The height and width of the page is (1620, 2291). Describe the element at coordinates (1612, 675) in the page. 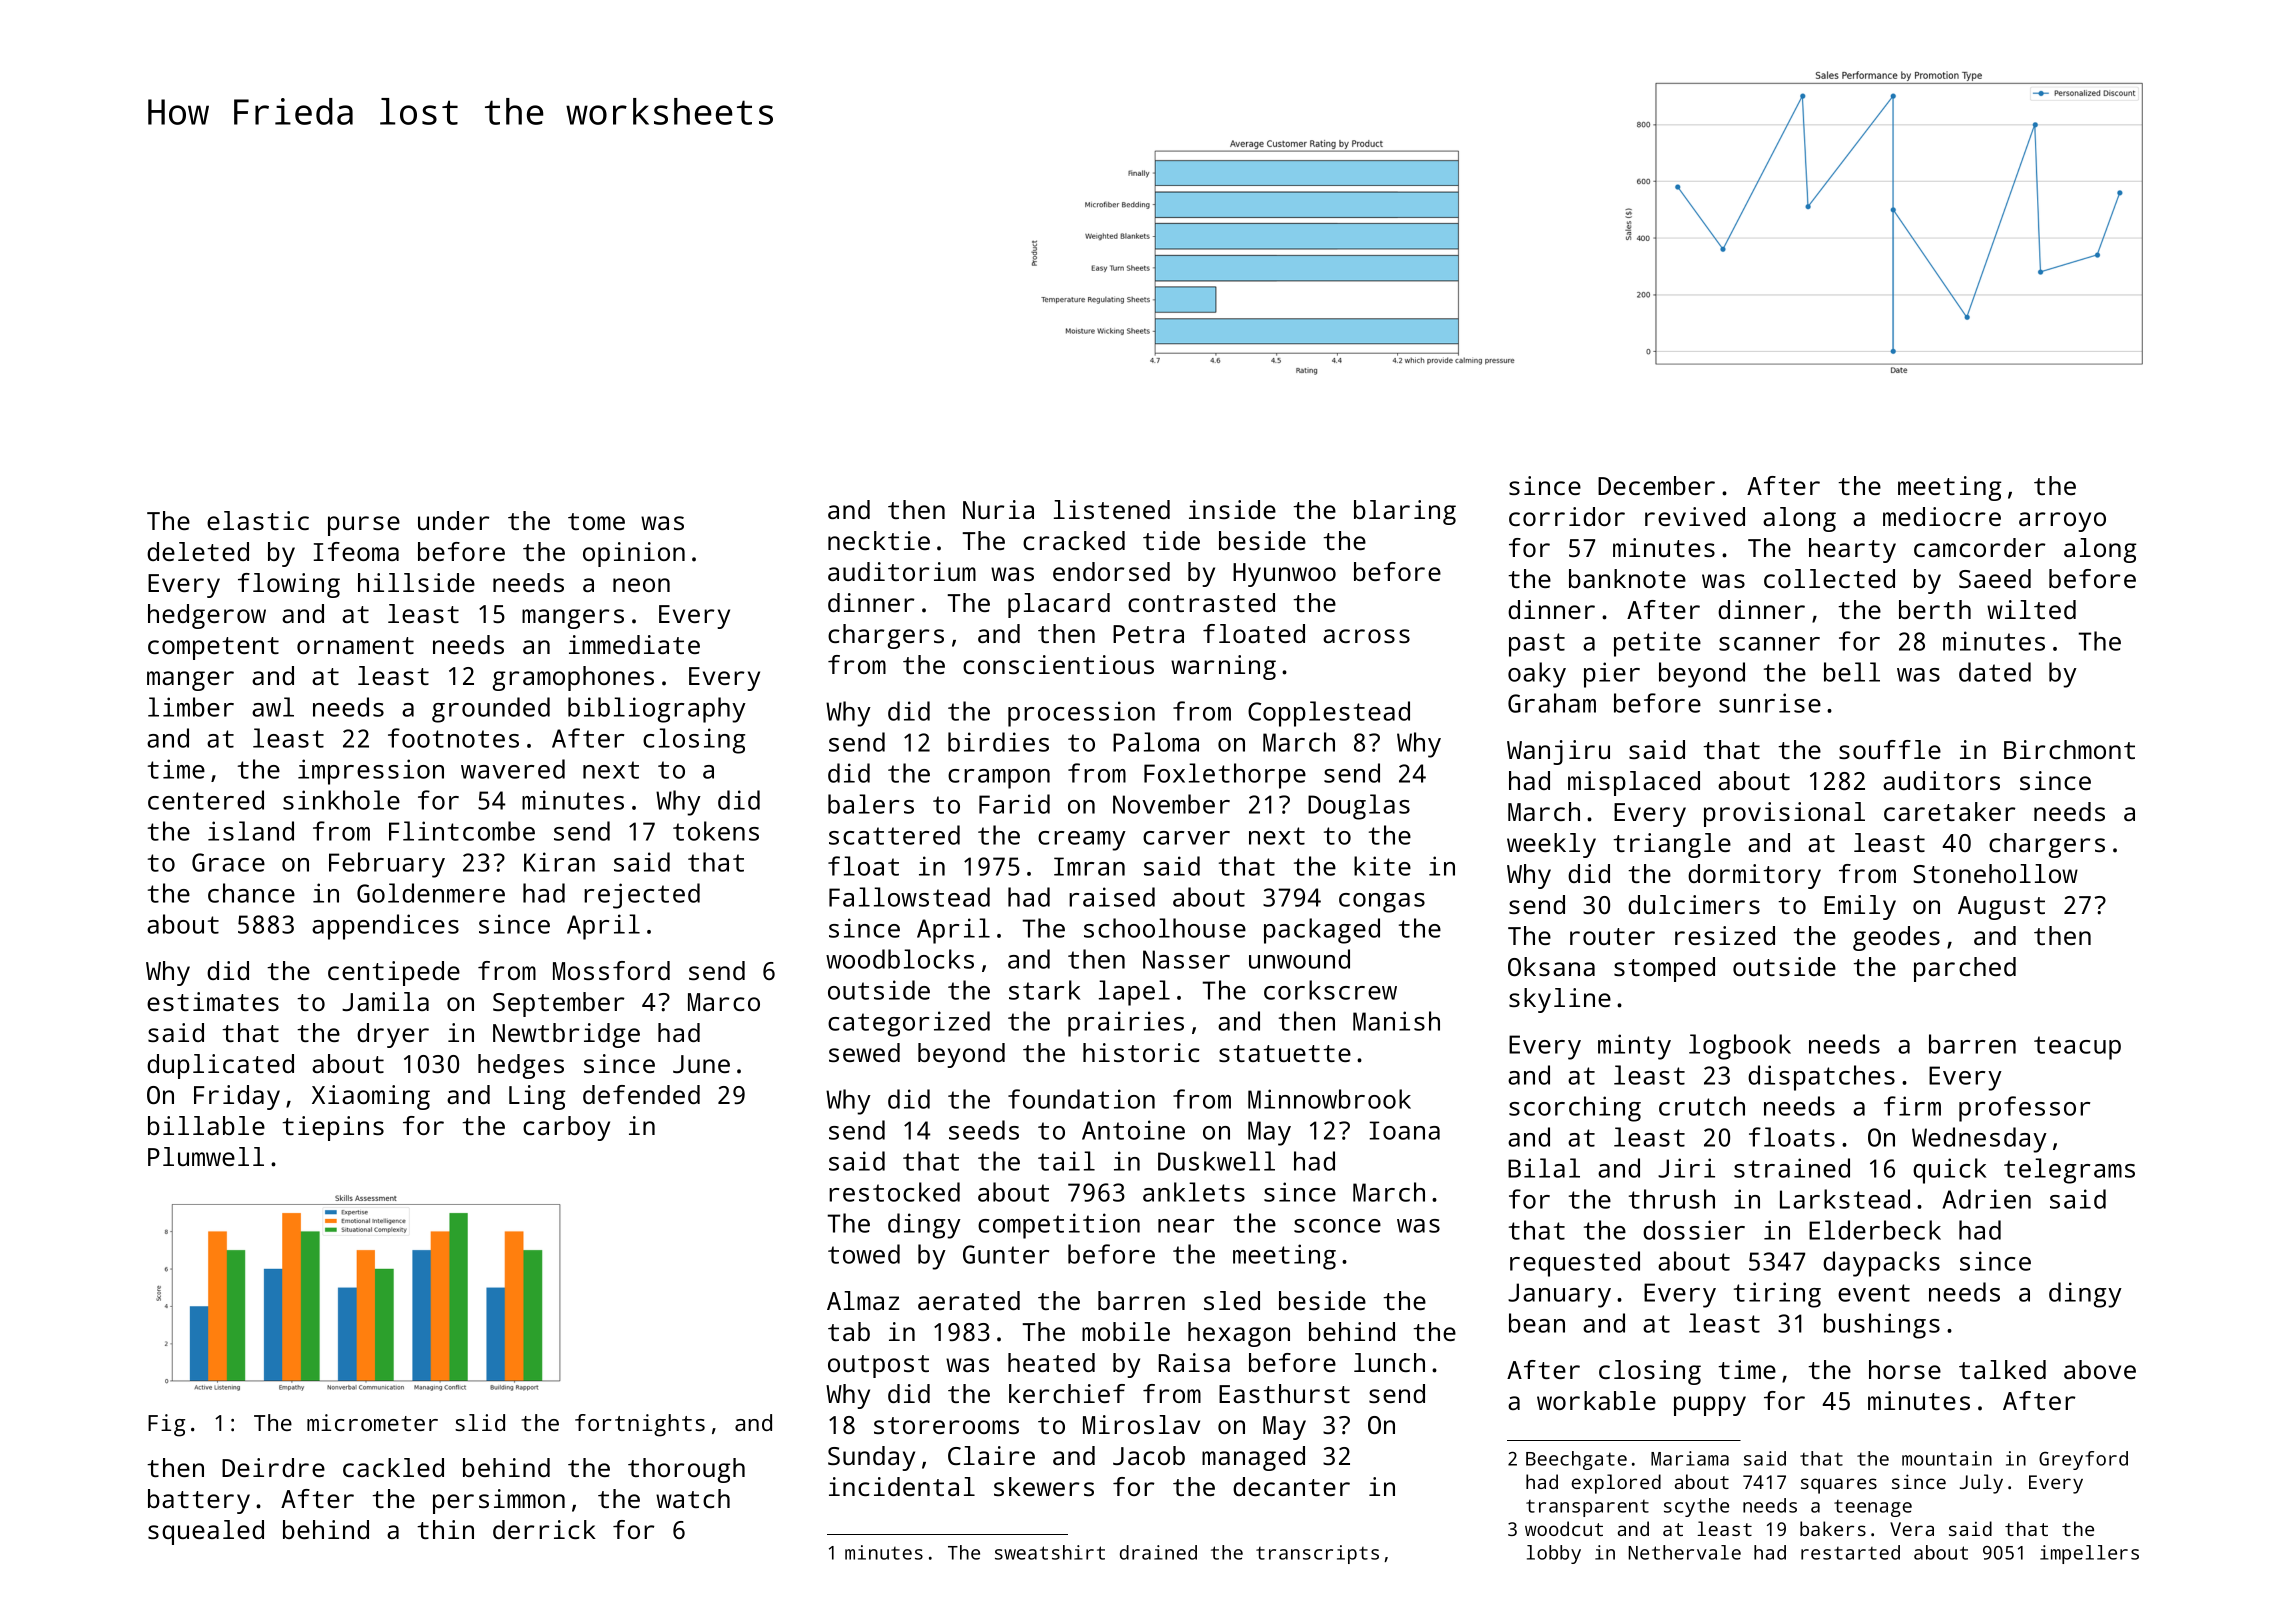

I see `pier` at that location.
